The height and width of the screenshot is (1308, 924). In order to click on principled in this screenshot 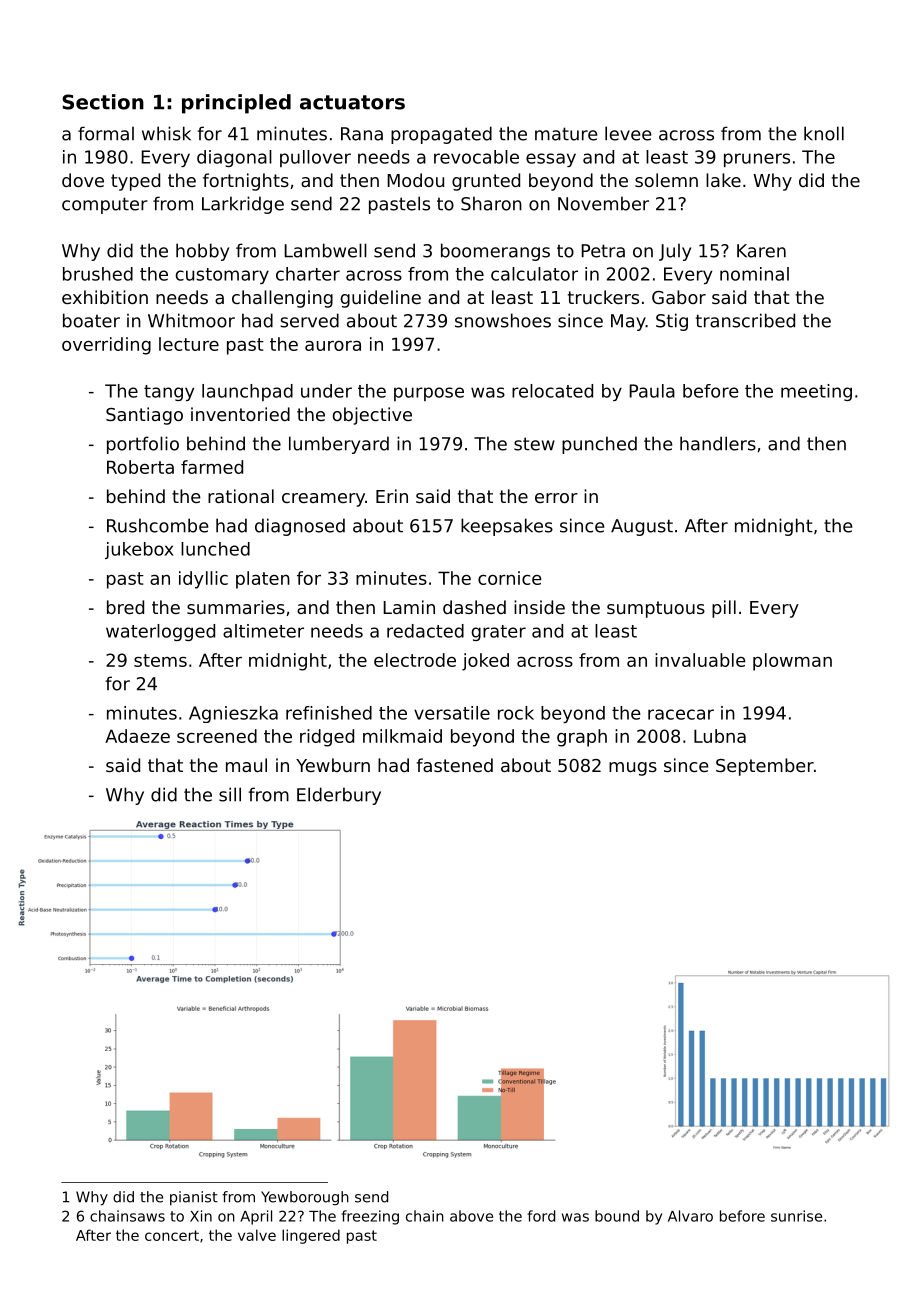, I will do `click(236, 104)`.
